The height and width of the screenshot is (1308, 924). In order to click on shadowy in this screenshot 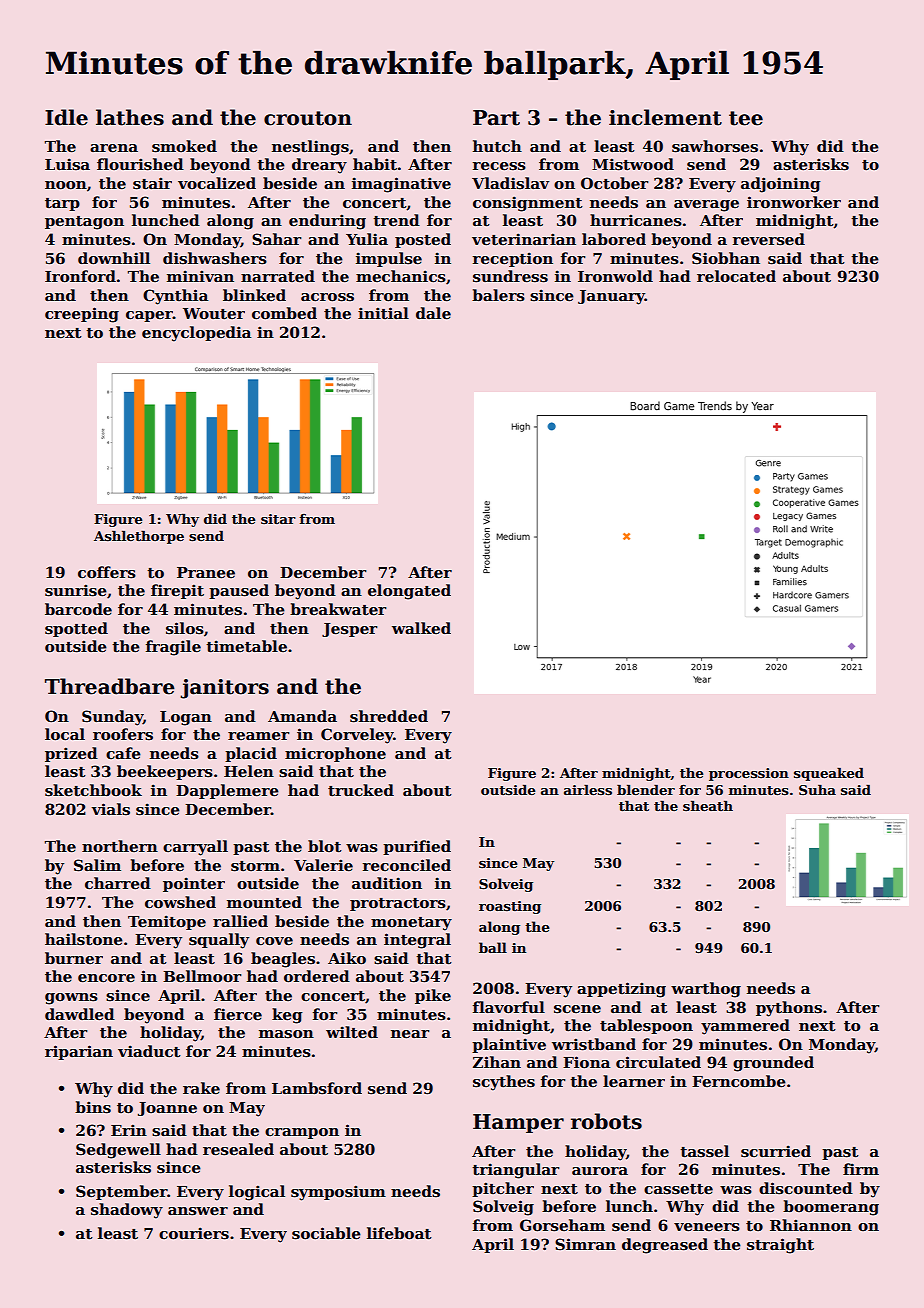, I will do `click(127, 1211)`.
